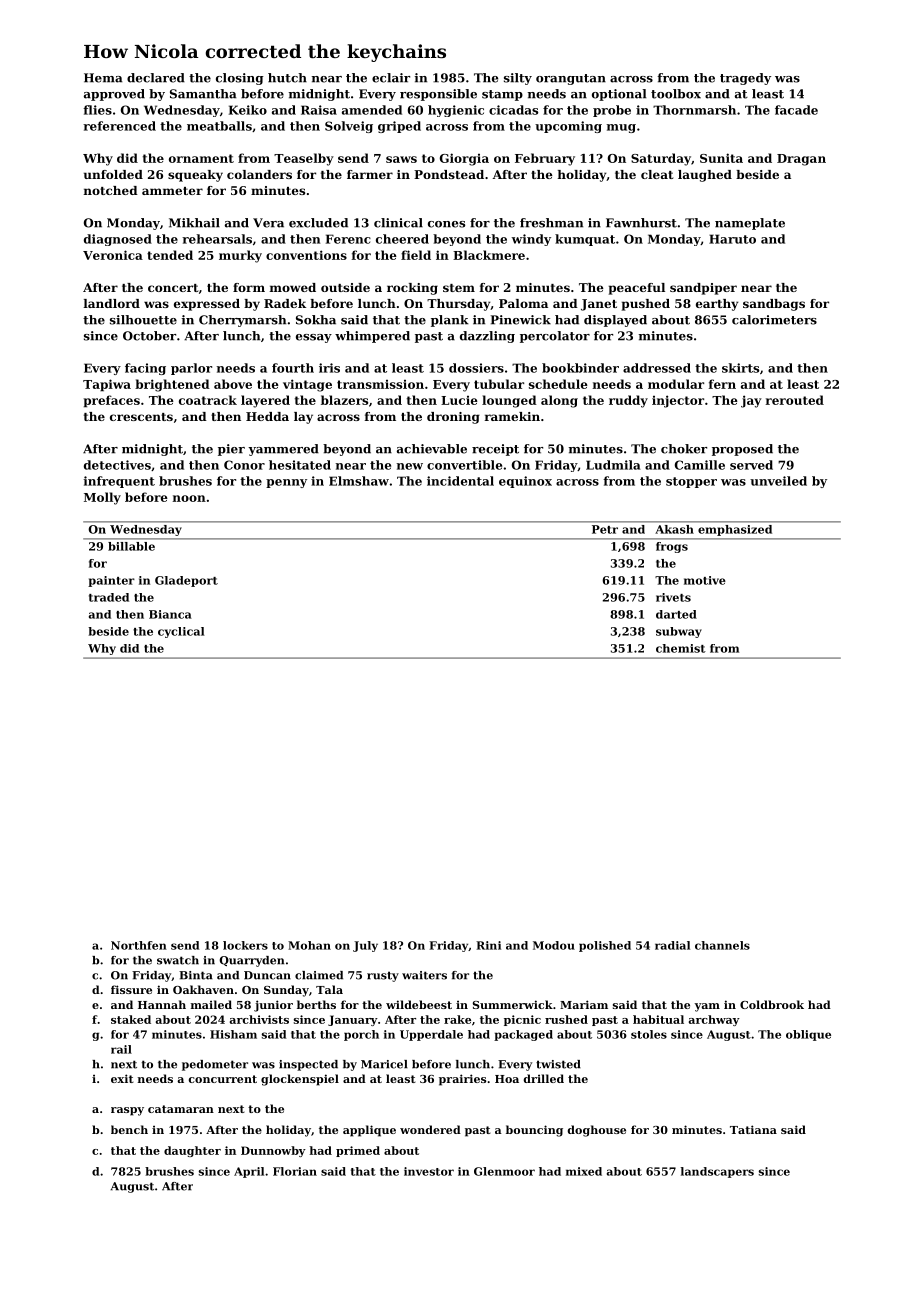  I want to click on Molly, so click(102, 498).
